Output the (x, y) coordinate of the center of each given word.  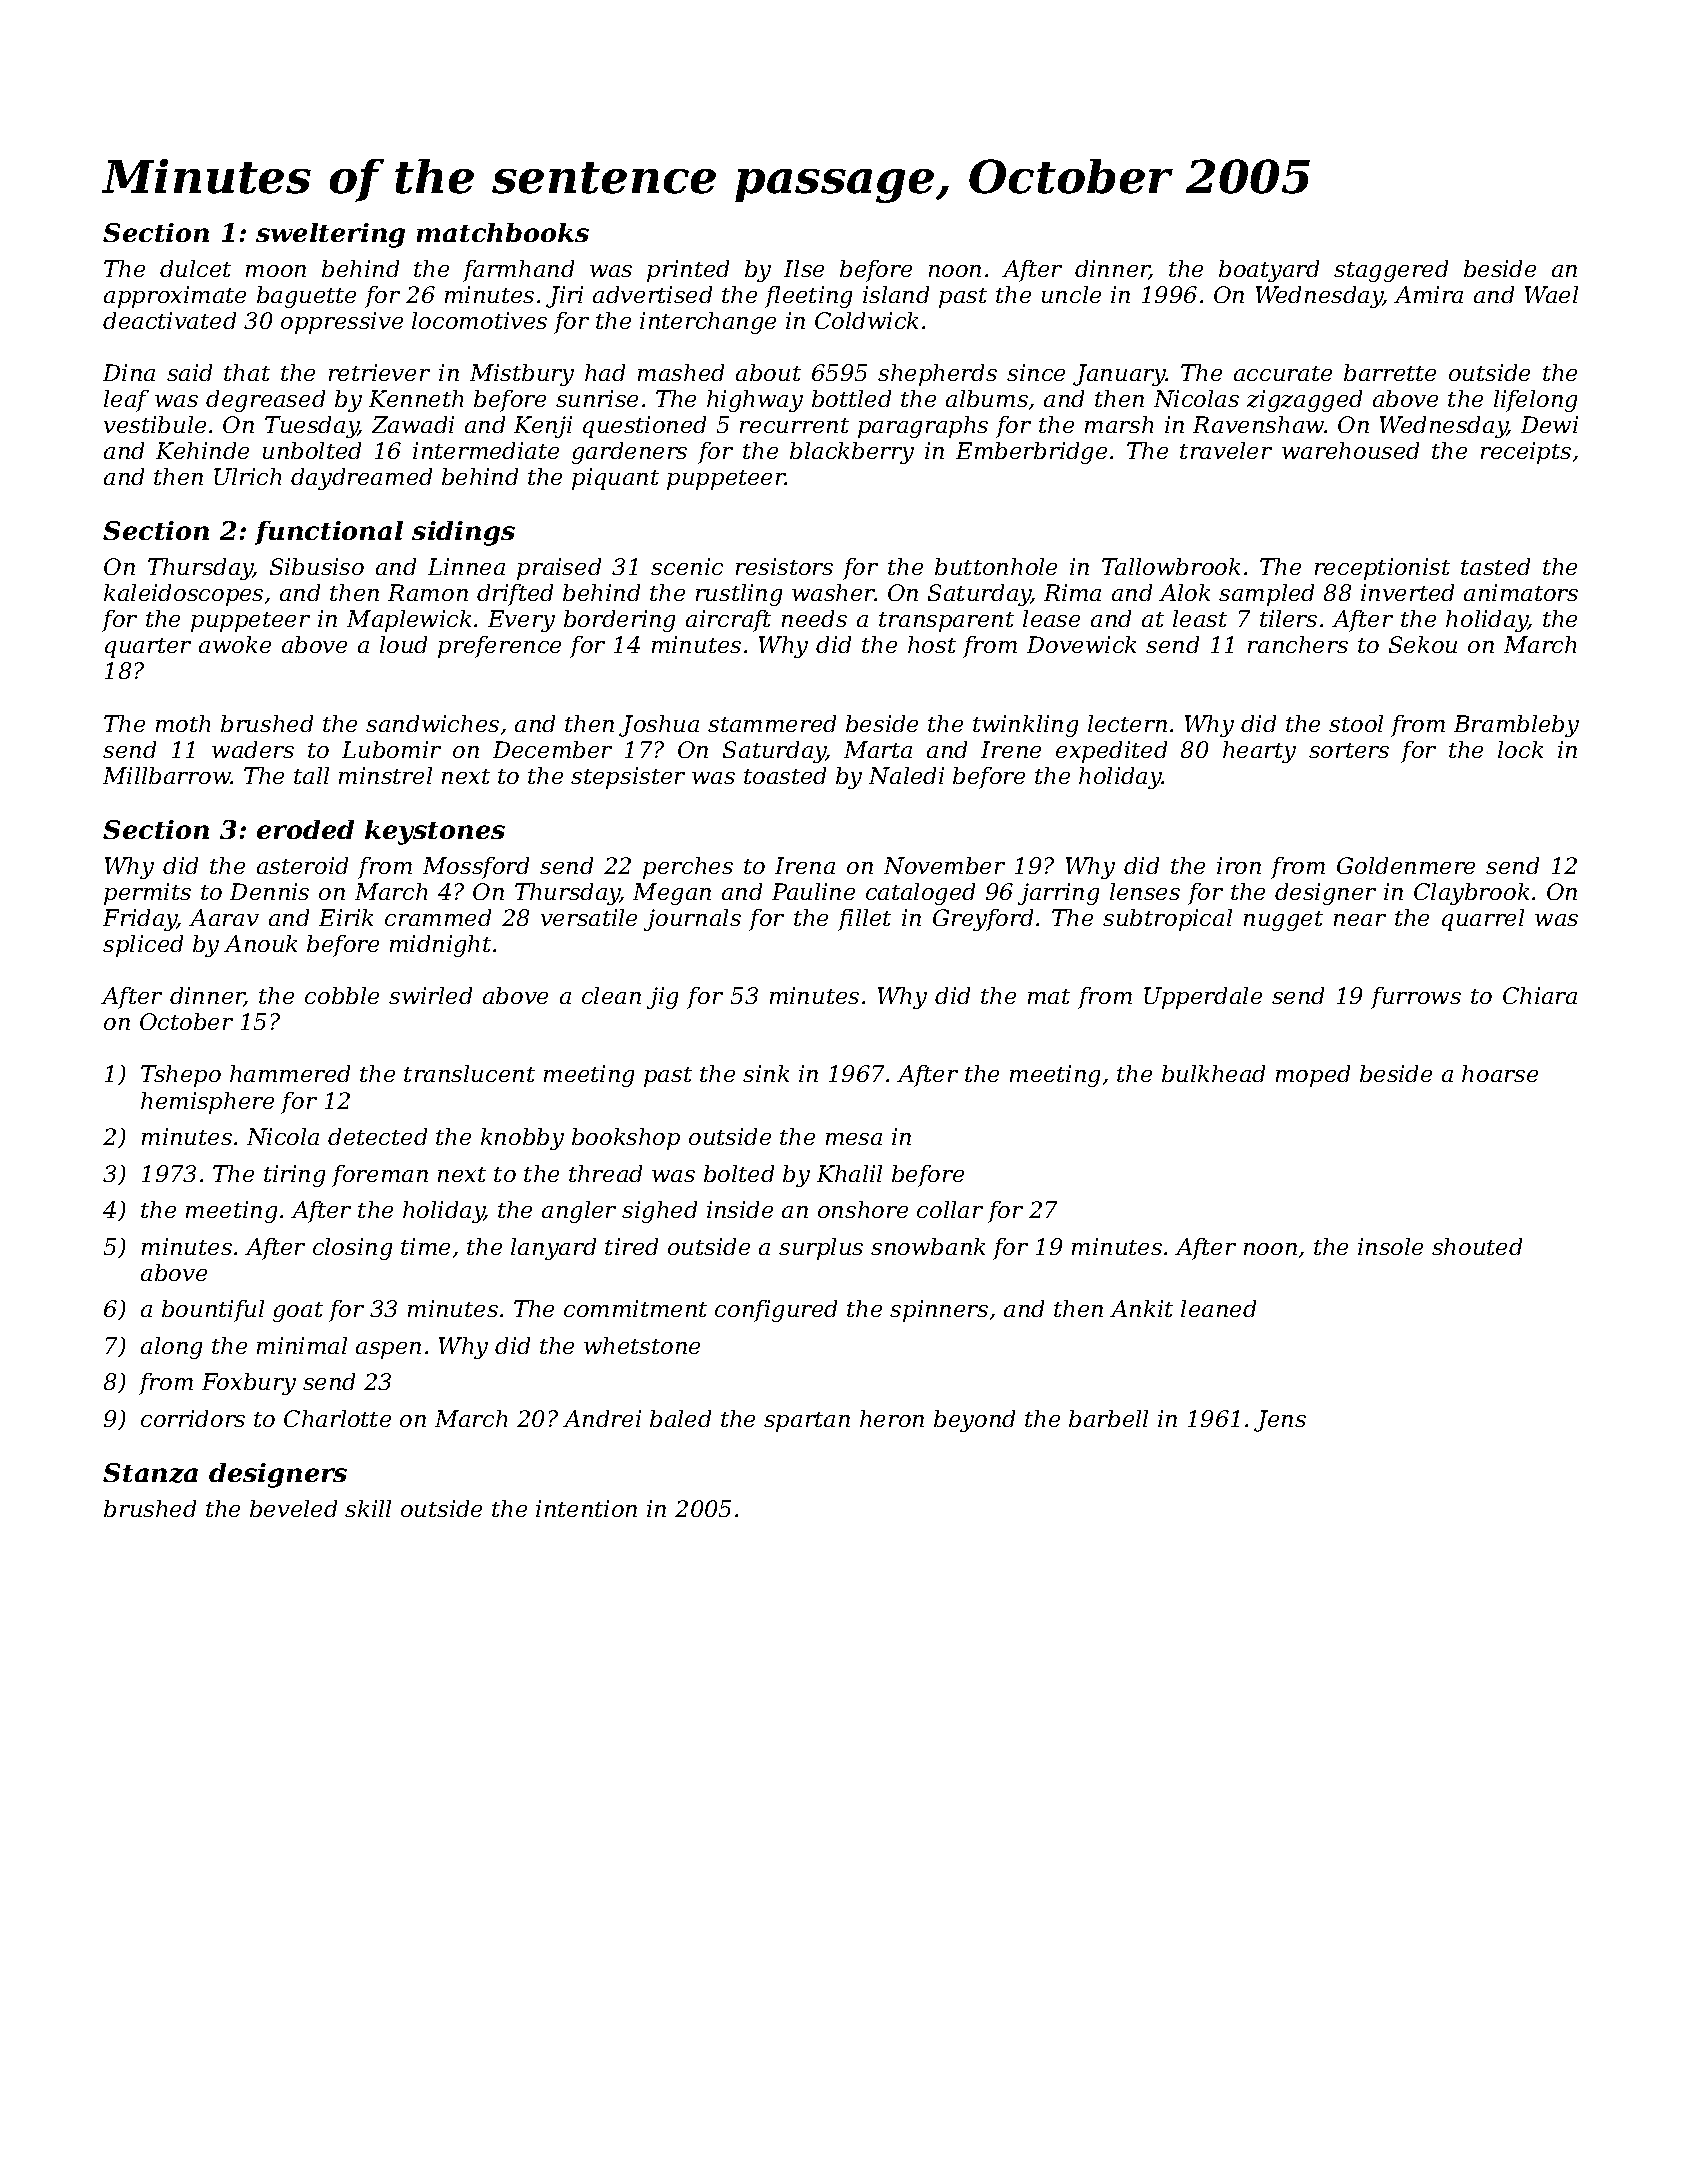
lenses (1145, 891)
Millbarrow (167, 775)
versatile (589, 917)
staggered (1391, 271)
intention (586, 1508)
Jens (1280, 1421)
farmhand (518, 271)
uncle (1071, 294)
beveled (293, 1508)
